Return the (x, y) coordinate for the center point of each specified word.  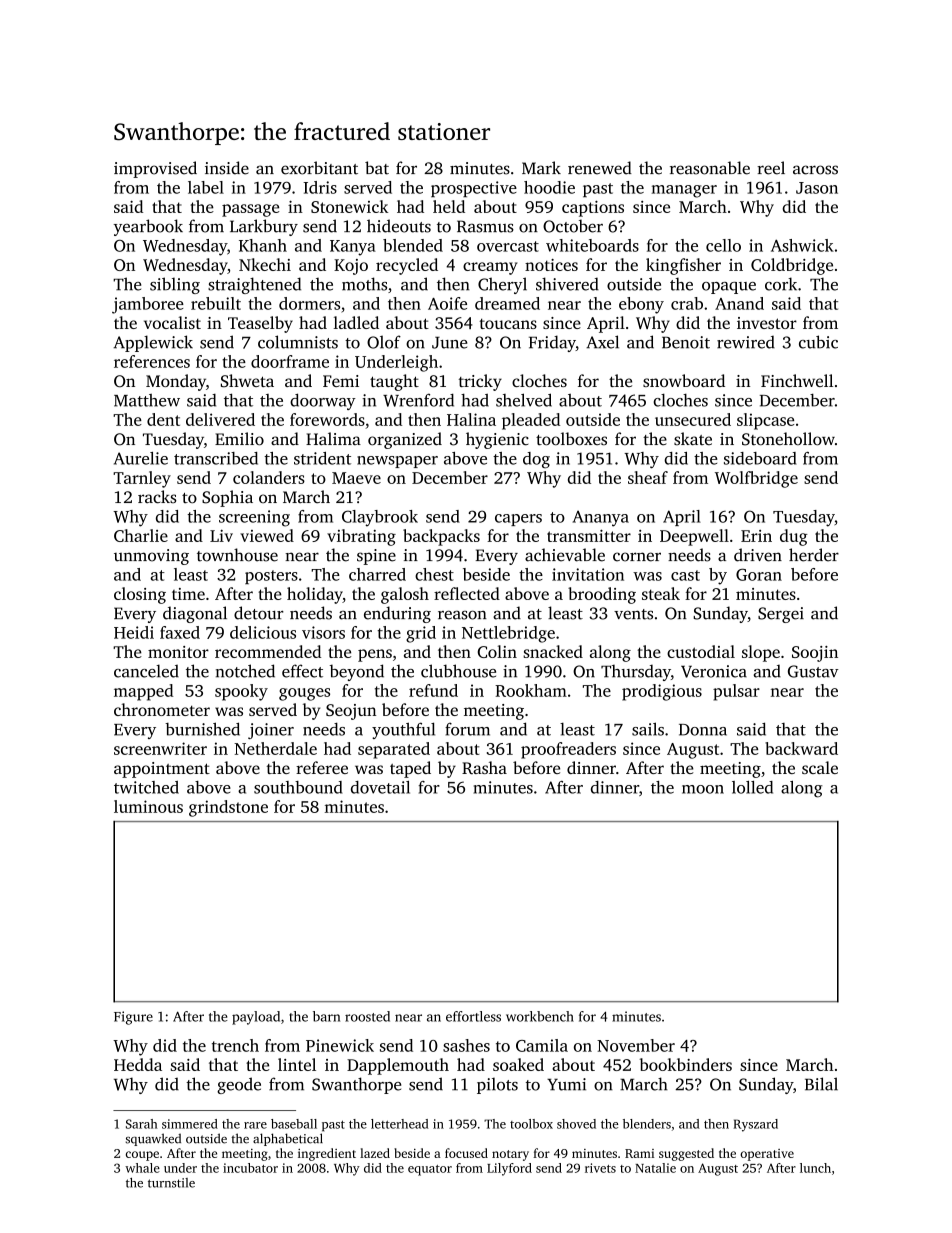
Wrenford (418, 400)
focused (466, 1153)
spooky (241, 692)
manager (684, 191)
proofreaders (568, 750)
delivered (220, 419)
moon (703, 789)
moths (364, 284)
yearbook (148, 227)
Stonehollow (788, 439)
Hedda (138, 1064)
